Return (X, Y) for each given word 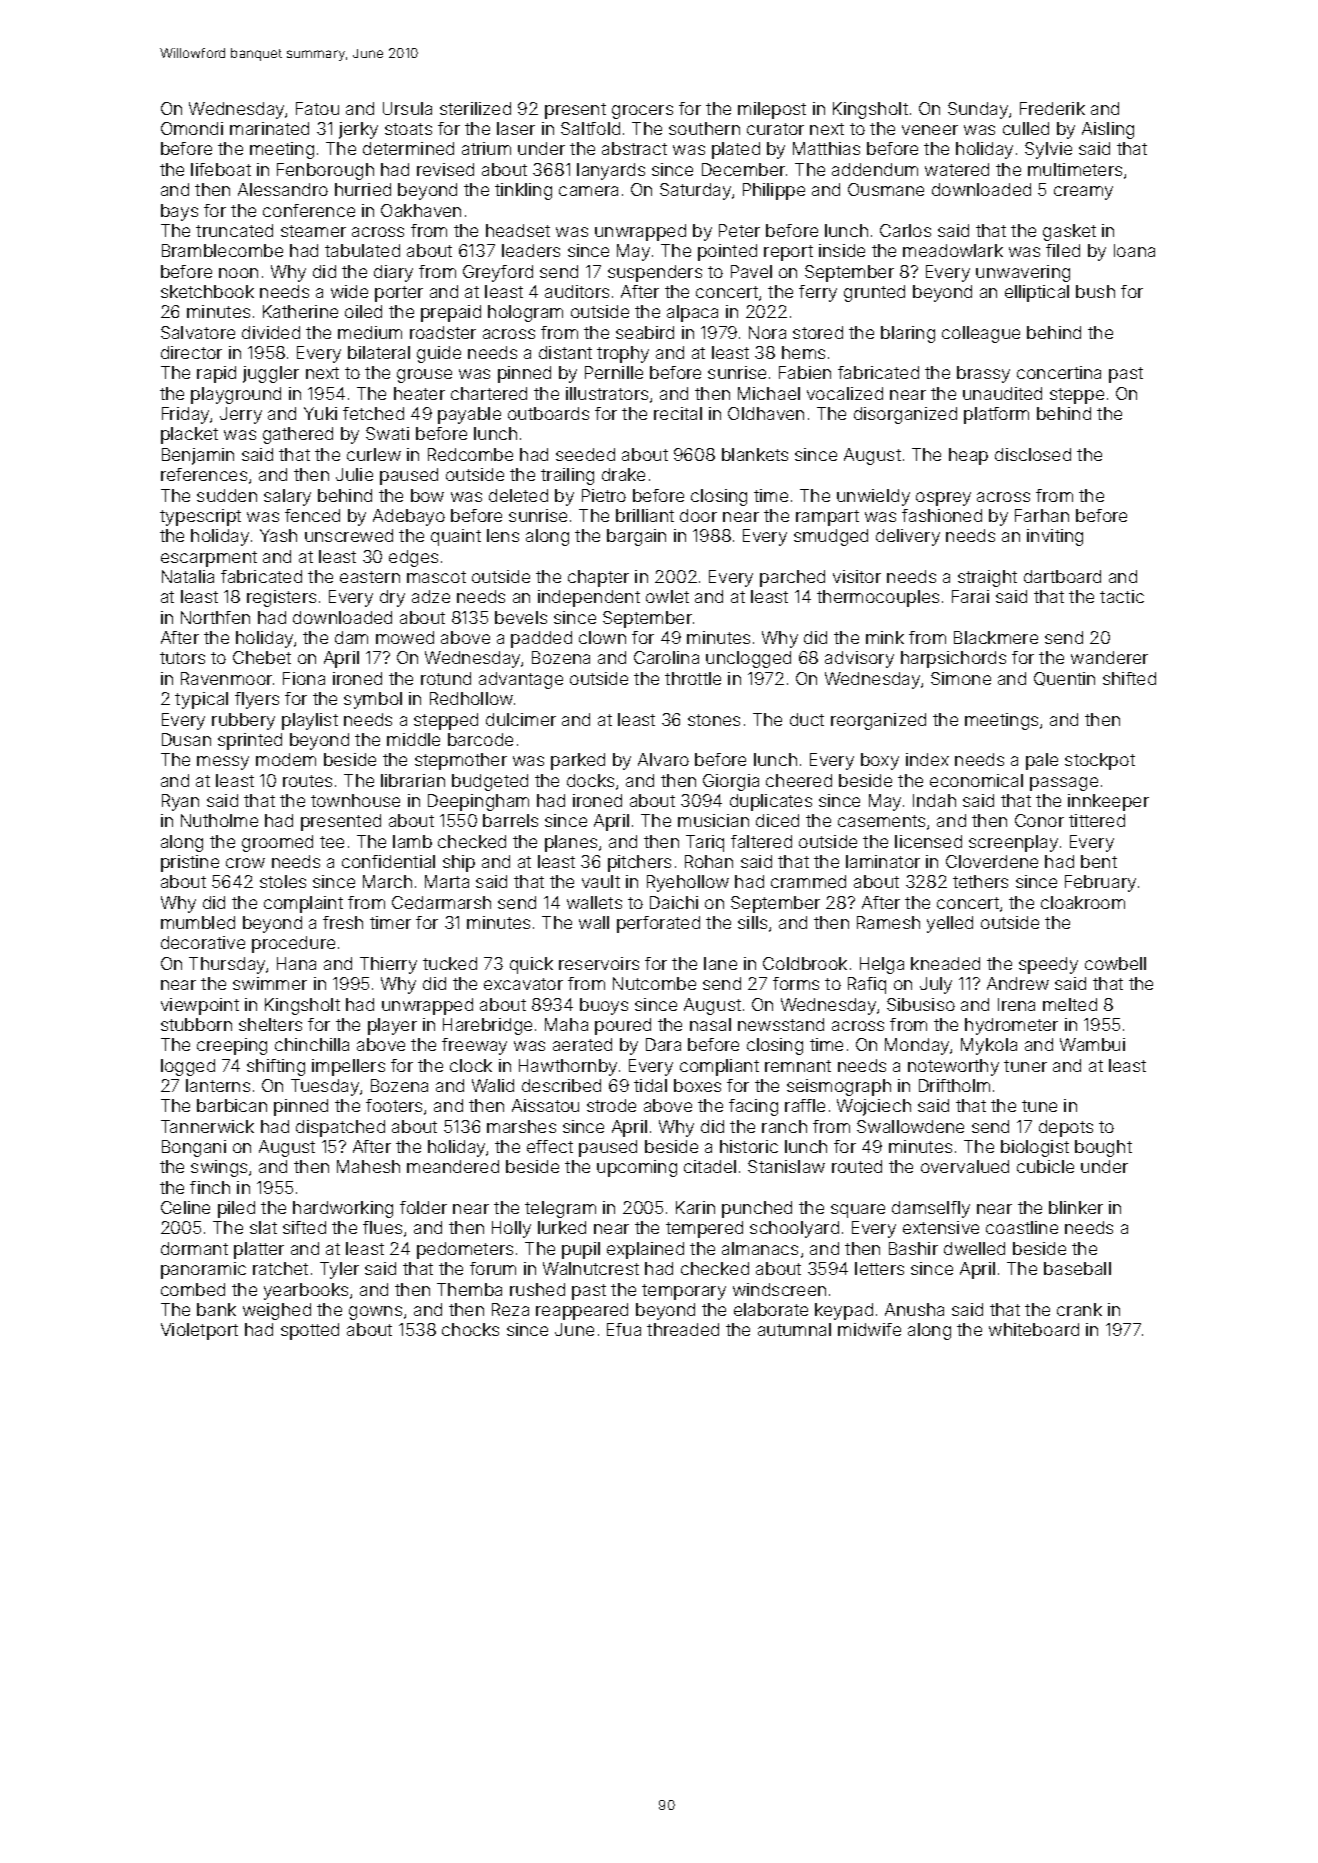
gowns (375, 1313)
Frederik (1052, 108)
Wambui (1092, 1044)
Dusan (186, 739)
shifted (1129, 678)
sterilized (475, 108)
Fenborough (325, 171)
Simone (961, 678)
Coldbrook (805, 963)
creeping (232, 1046)
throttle (693, 678)
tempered (704, 1229)
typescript (200, 517)
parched (792, 578)
